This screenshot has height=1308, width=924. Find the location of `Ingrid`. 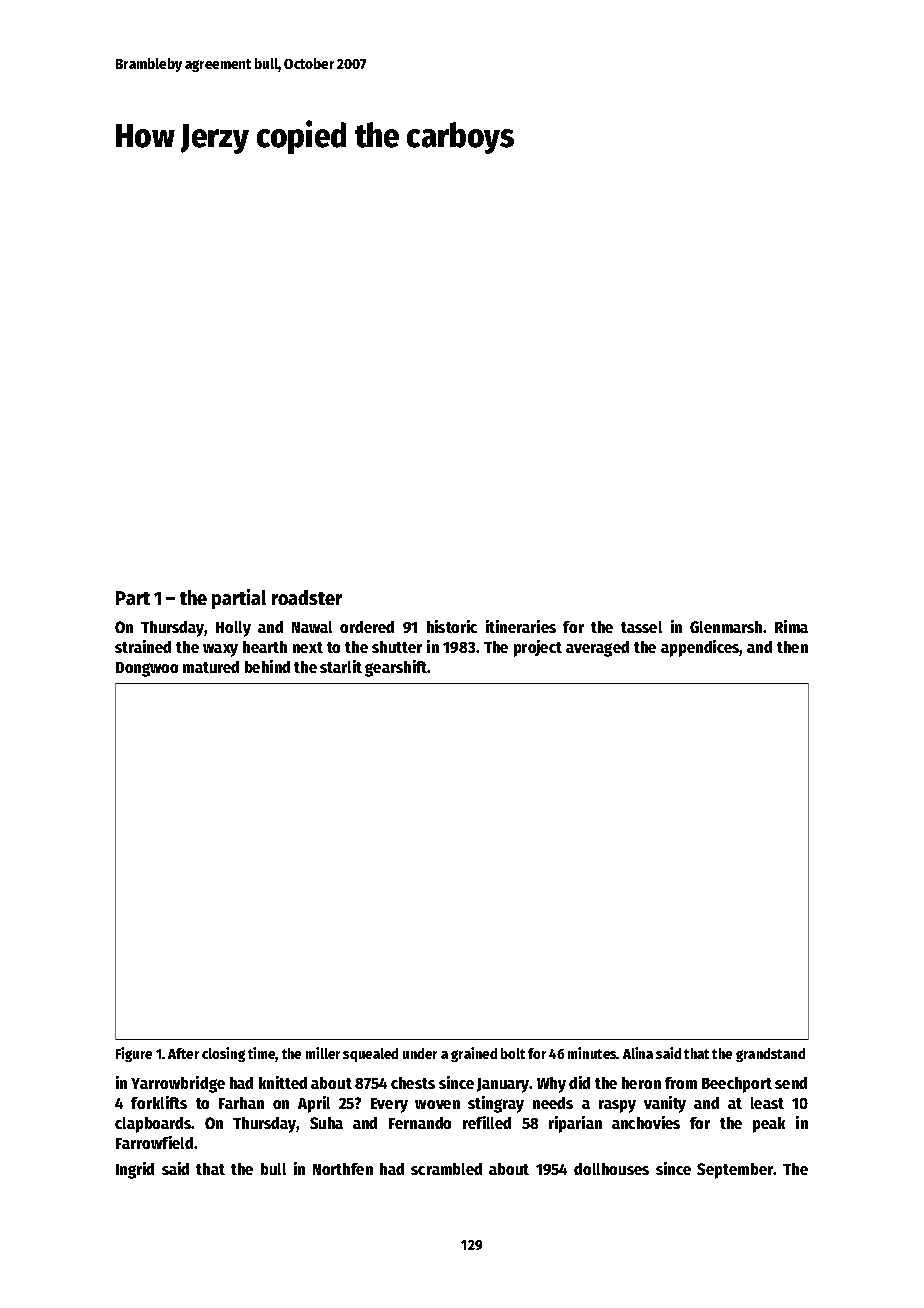

Ingrid is located at coordinates (135, 1170).
